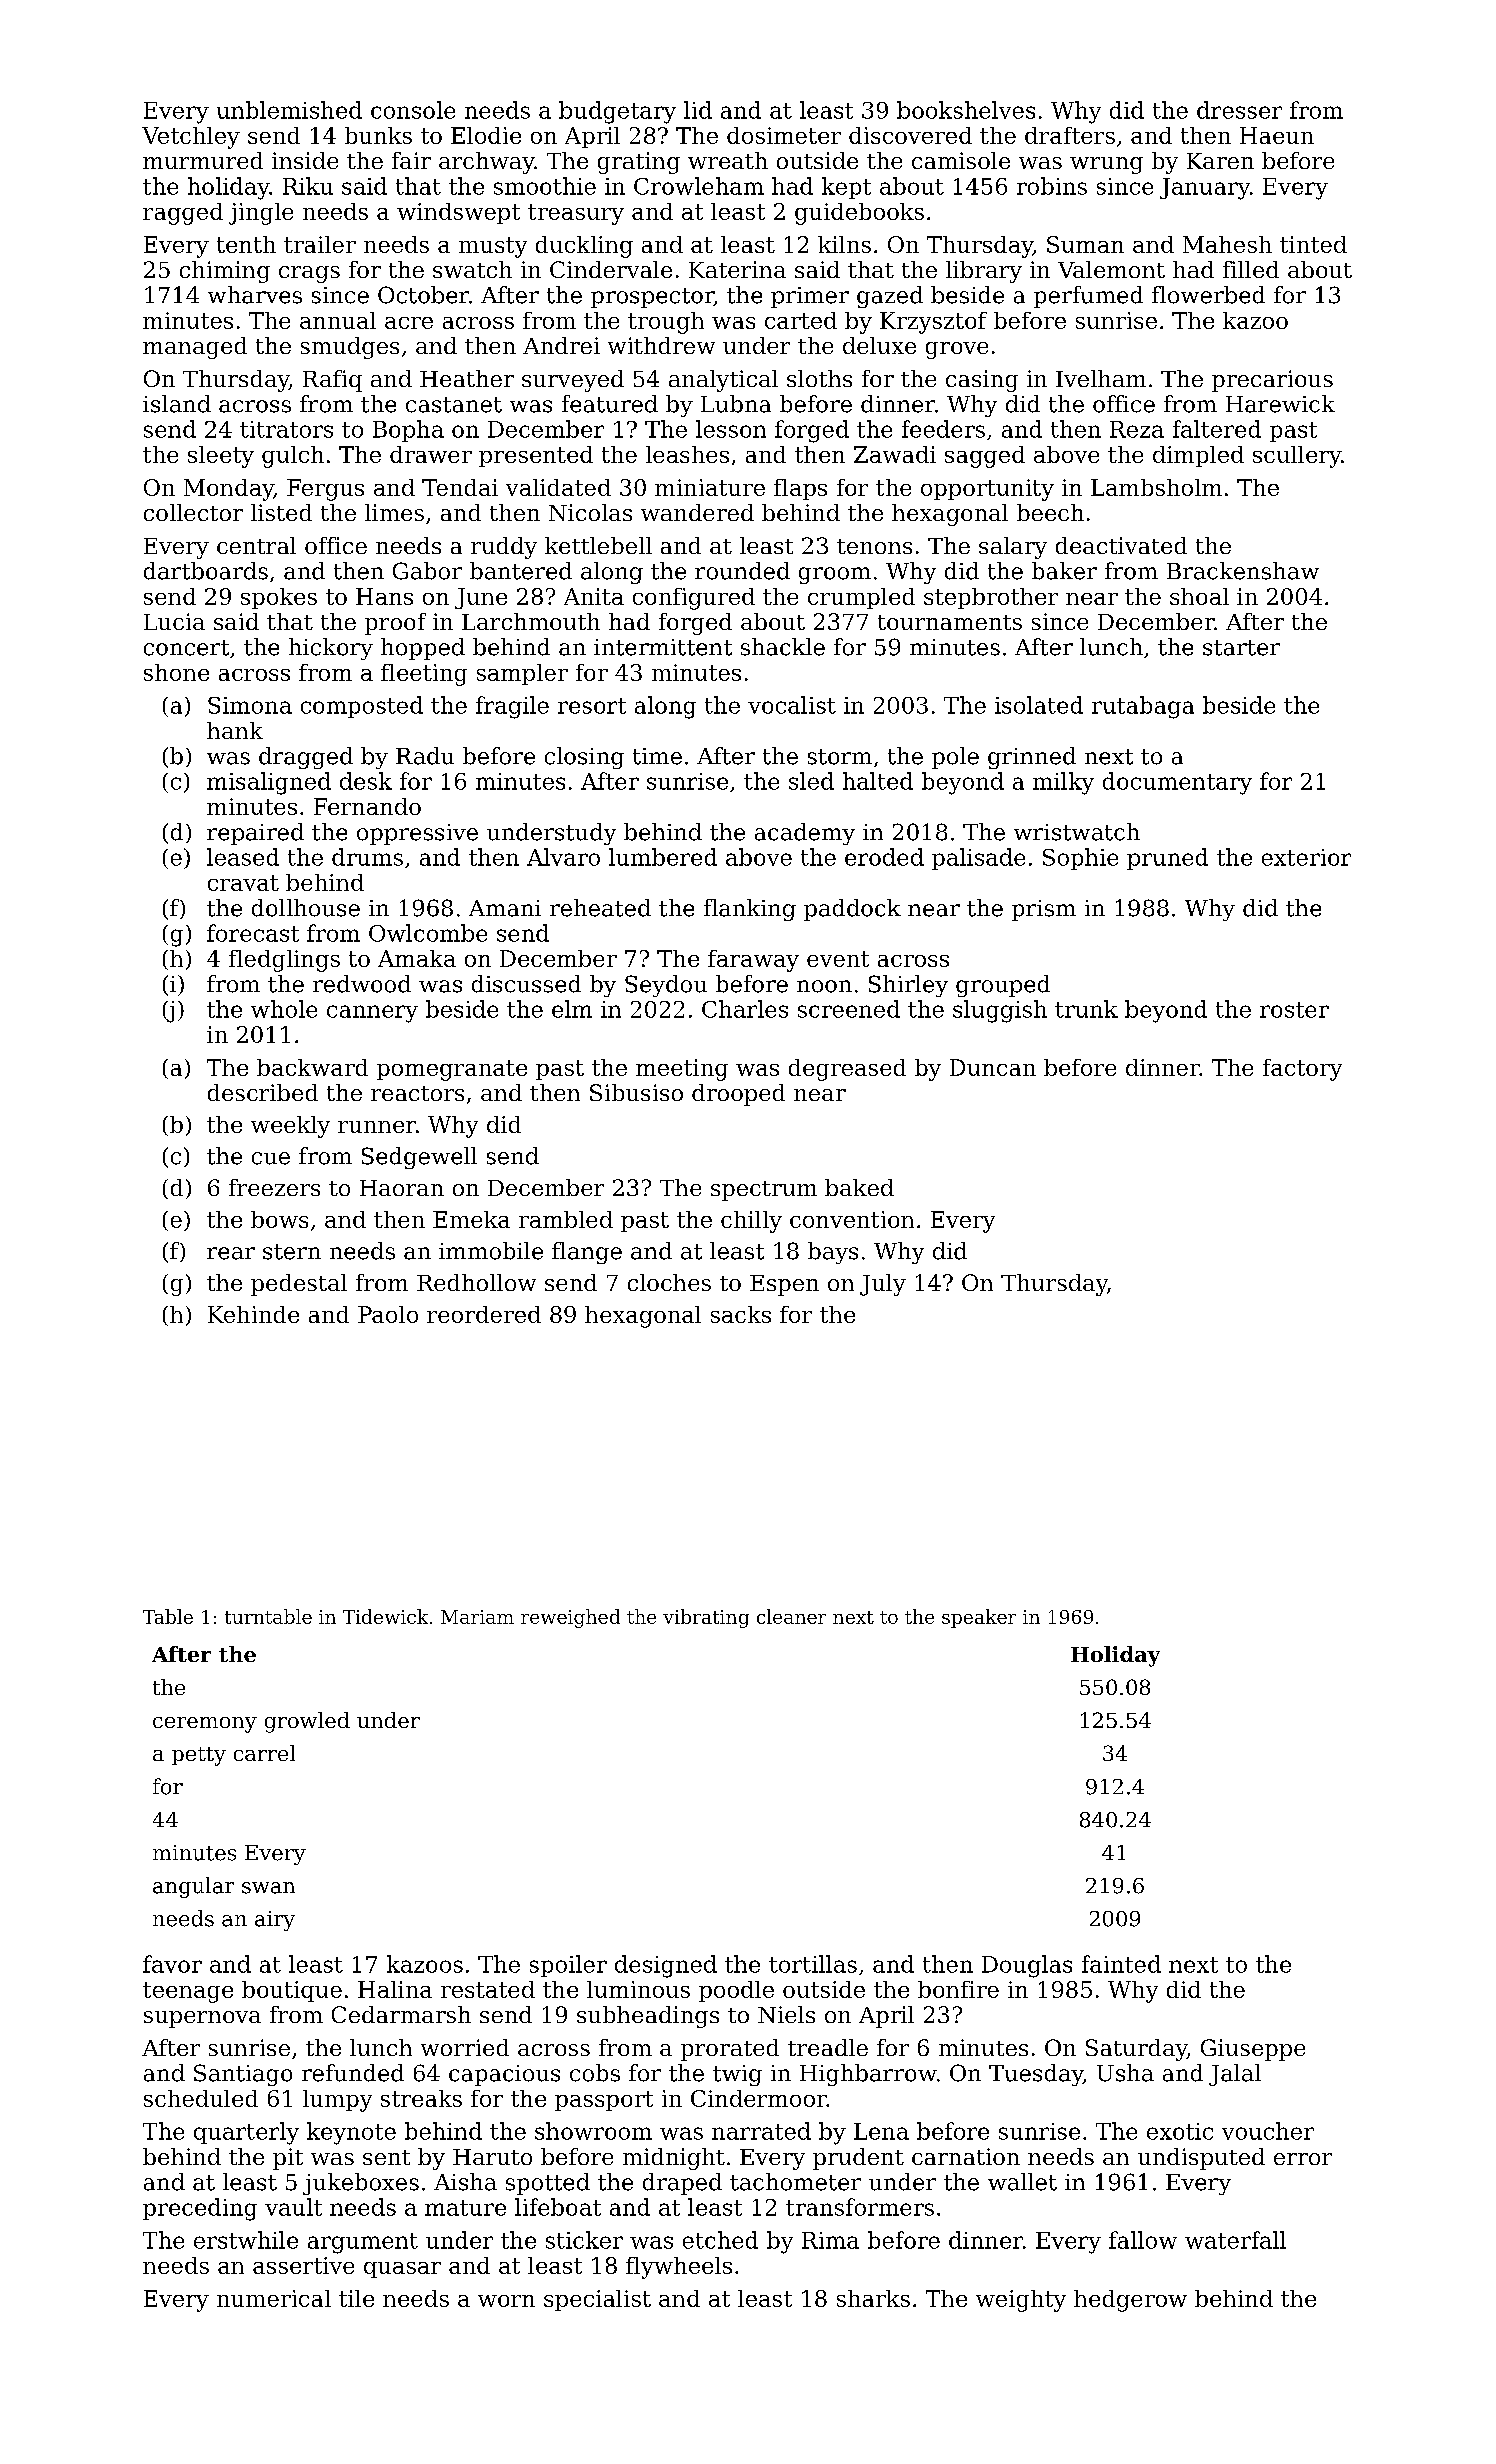  I want to click on quasar, so click(402, 2270).
